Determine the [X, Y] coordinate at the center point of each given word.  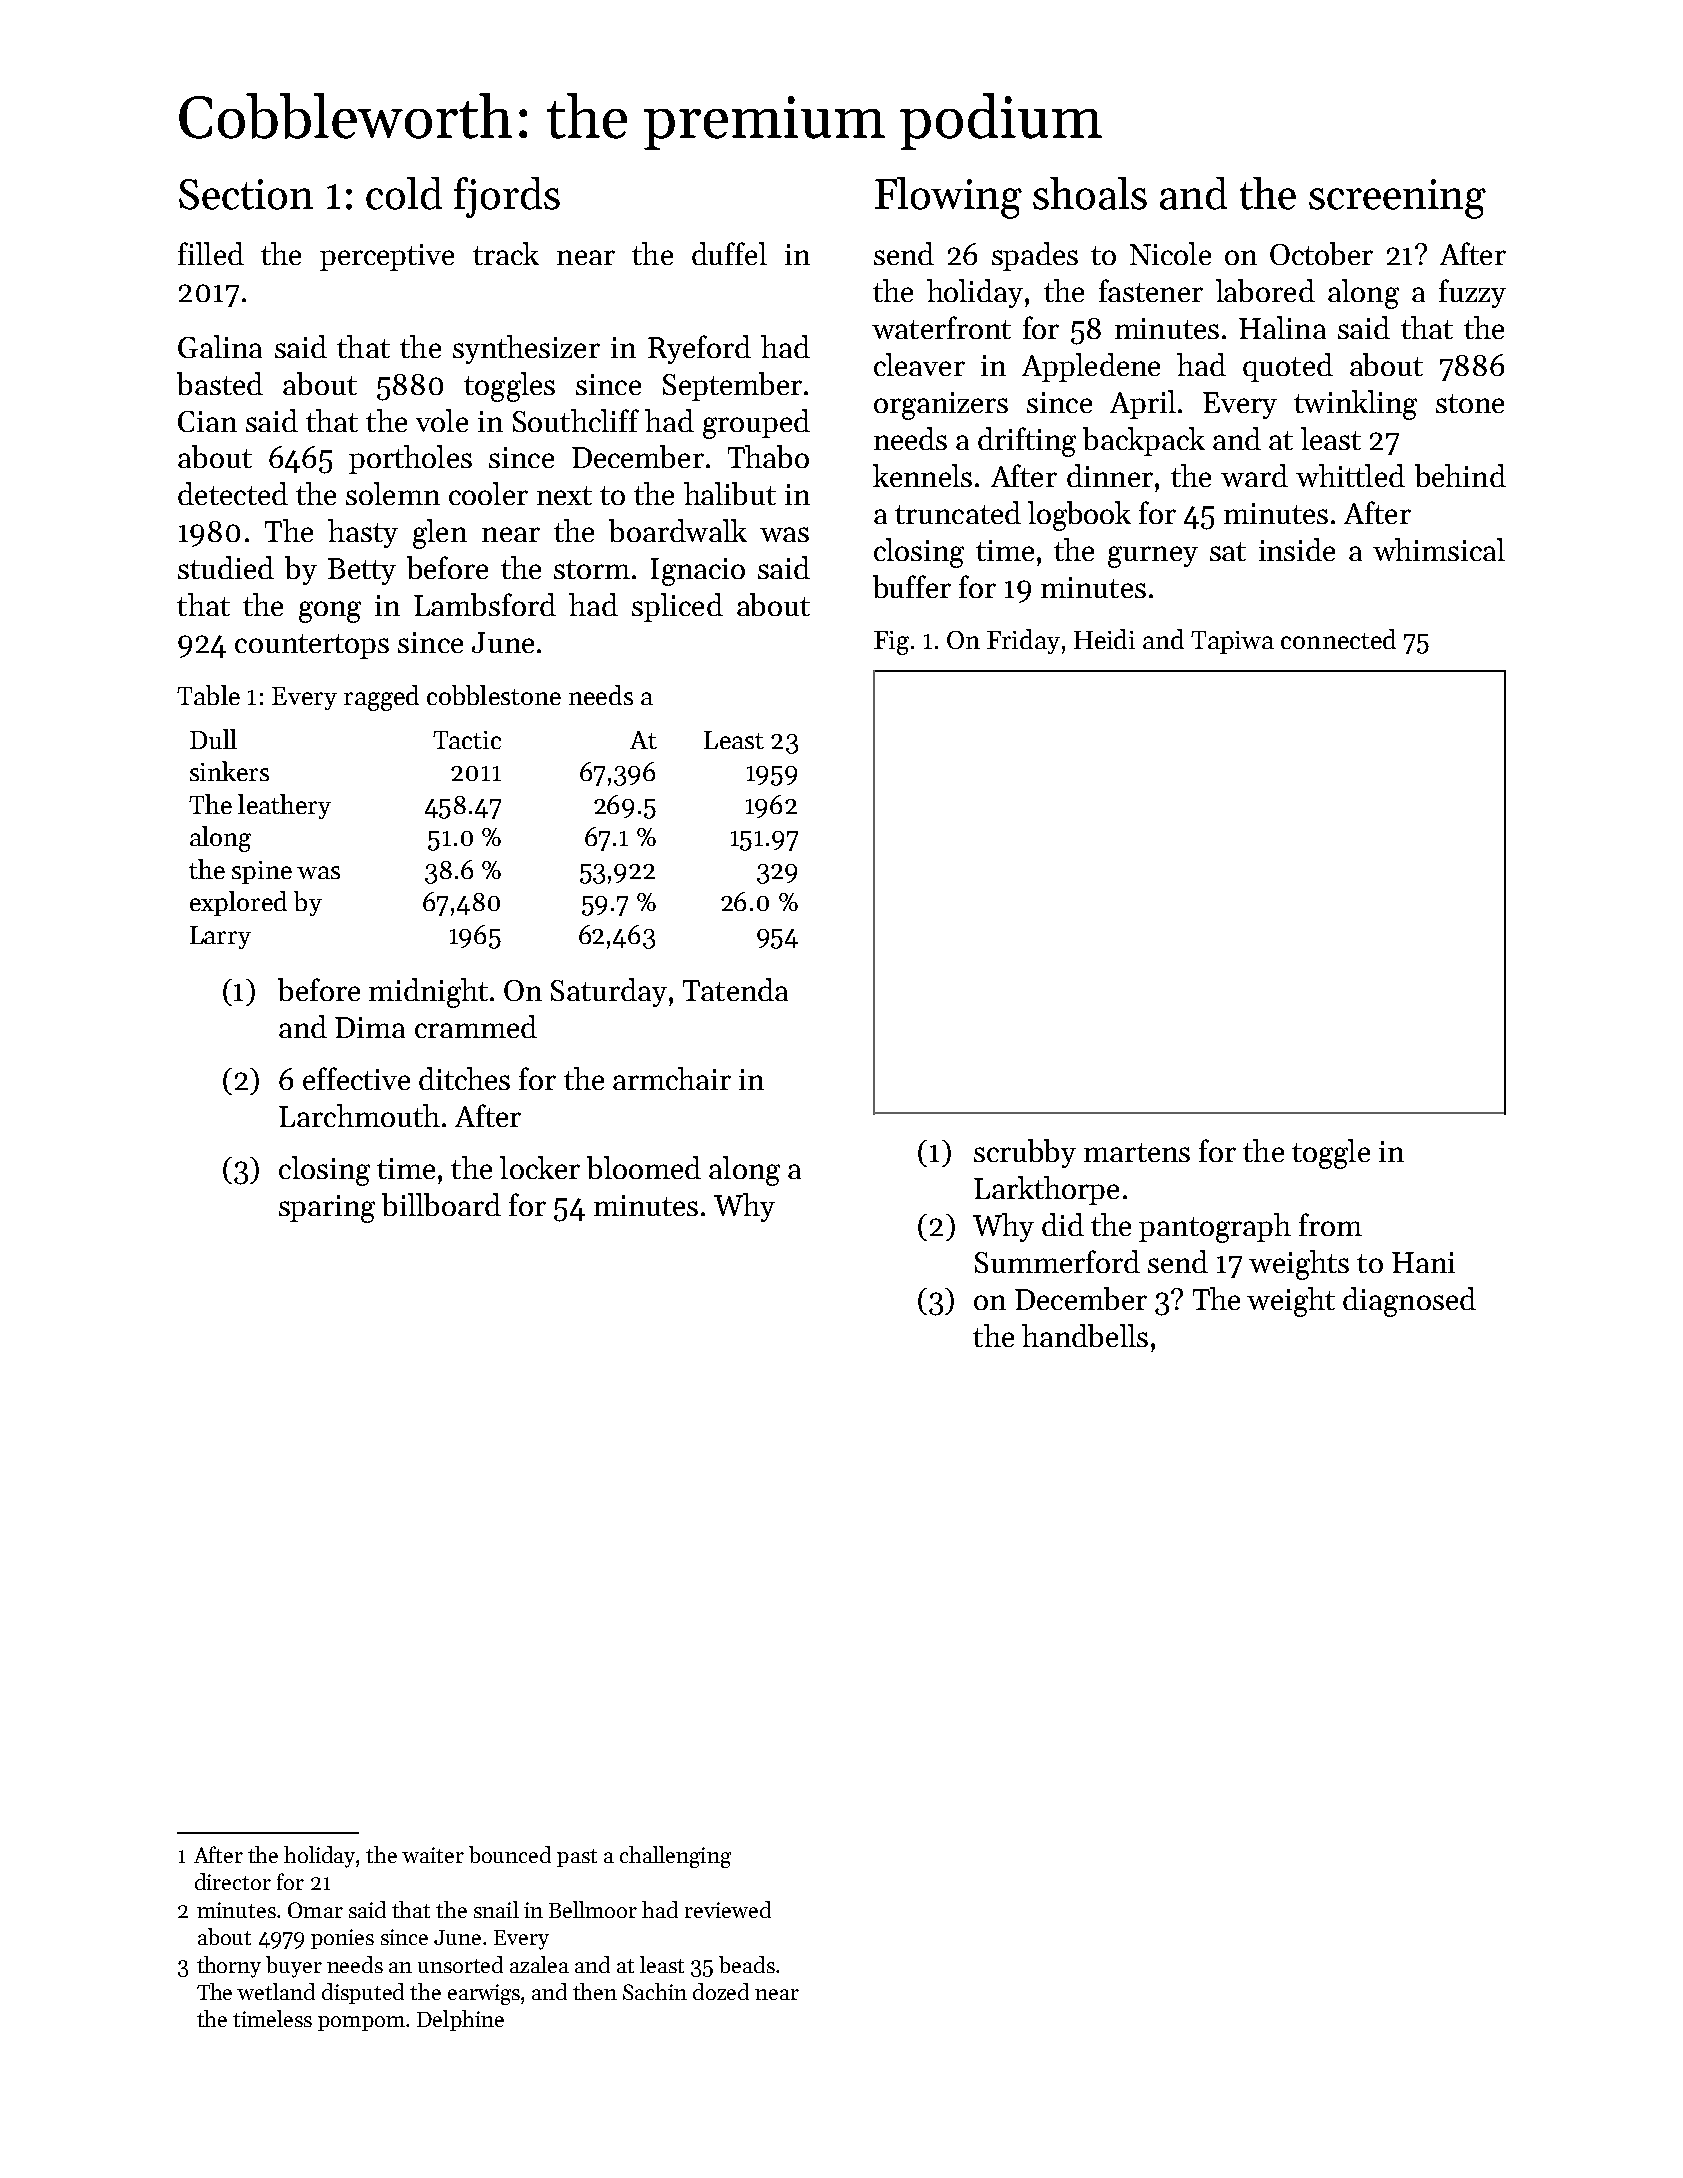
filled [211, 253]
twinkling [1355, 405]
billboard [441, 1204]
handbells [1085, 1335]
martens [1137, 1152]
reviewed [728, 1909]
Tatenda [735, 989]
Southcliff [576, 420]
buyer [294, 1967]
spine [262, 872]
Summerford [1057, 1261]
